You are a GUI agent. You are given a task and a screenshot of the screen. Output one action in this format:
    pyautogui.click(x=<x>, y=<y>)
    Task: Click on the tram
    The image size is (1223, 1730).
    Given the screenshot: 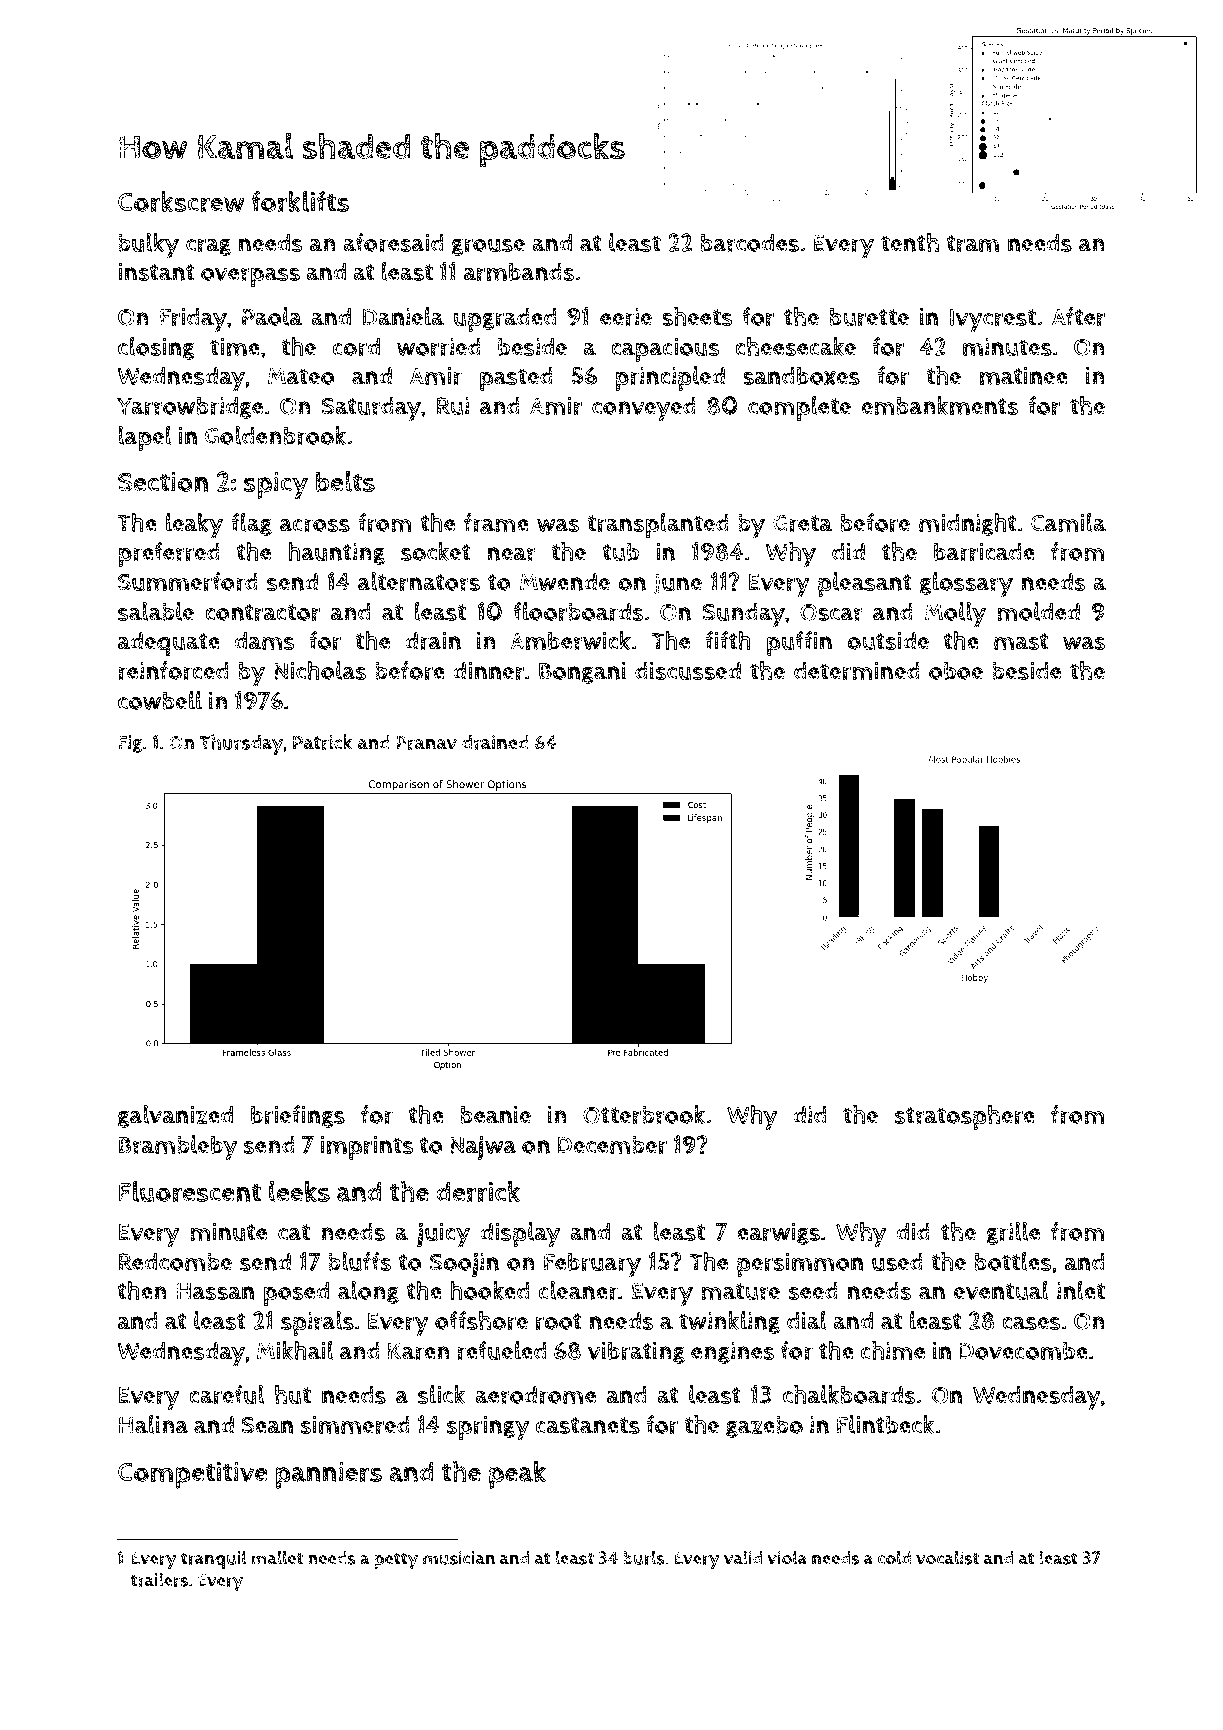 What is the action you would take?
    pyautogui.click(x=973, y=243)
